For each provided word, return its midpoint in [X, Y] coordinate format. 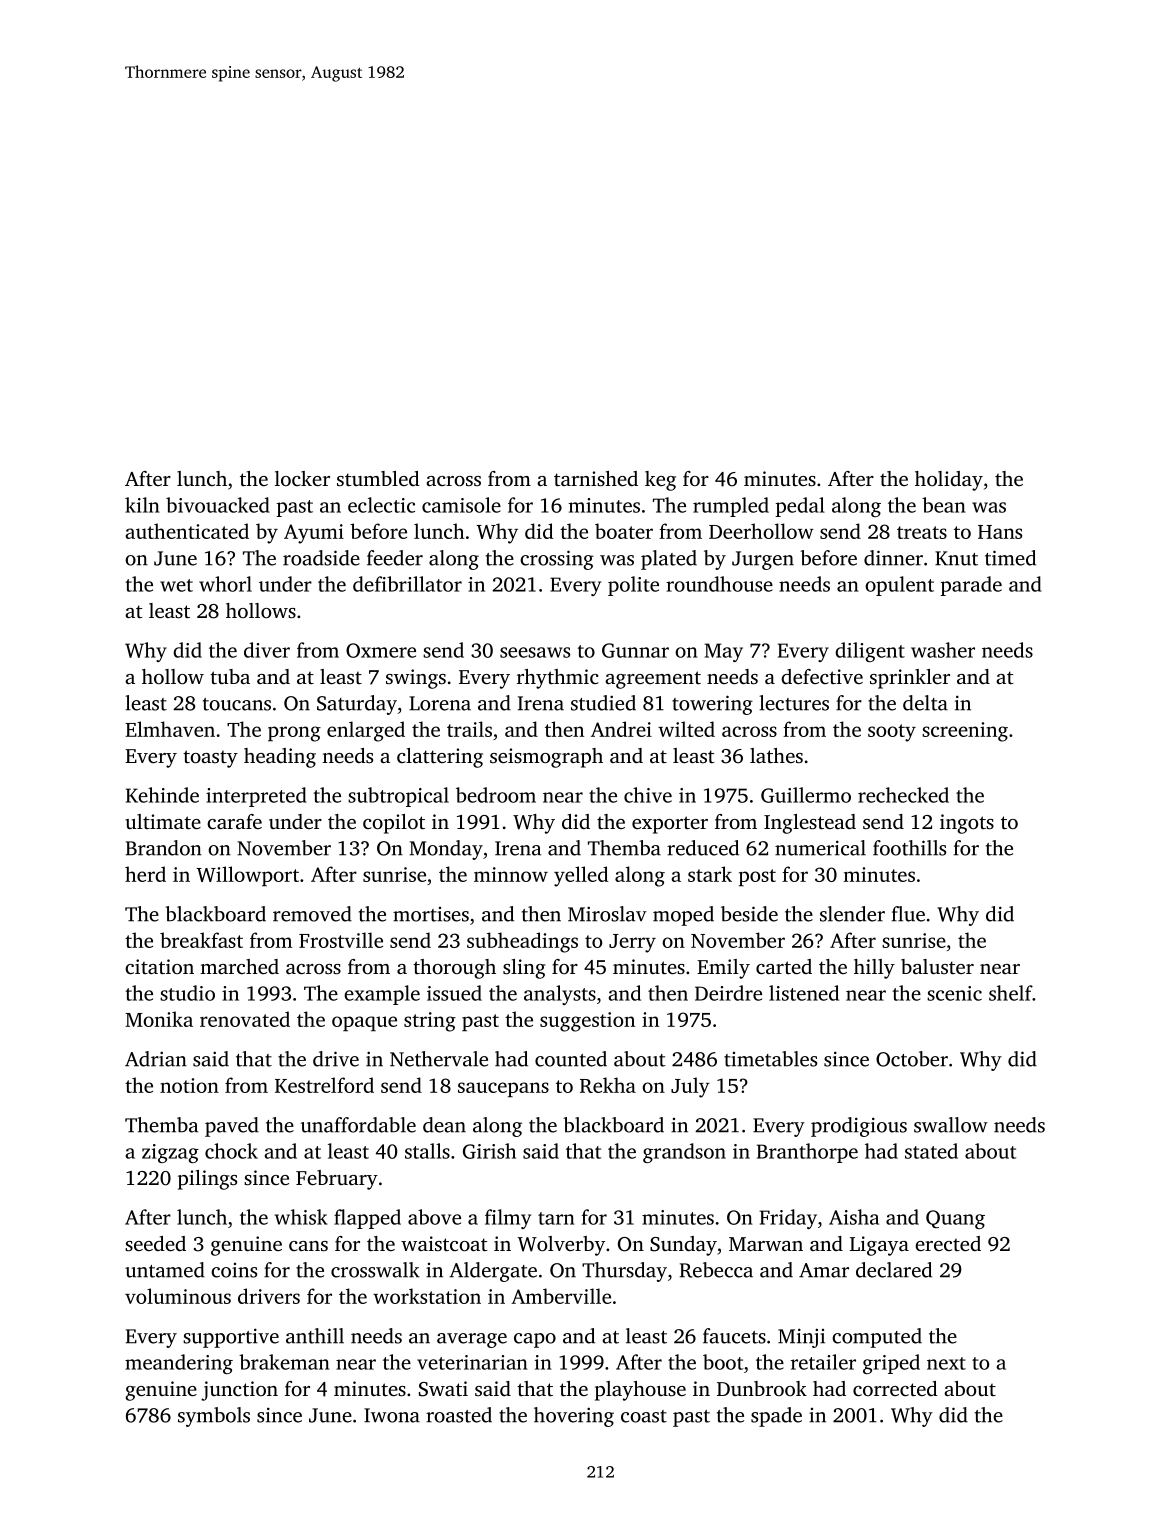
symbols [214, 1417]
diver [267, 650]
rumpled [731, 507]
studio [187, 993]
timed [1010, 558]
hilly [874, 969]
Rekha [608, 1085]
